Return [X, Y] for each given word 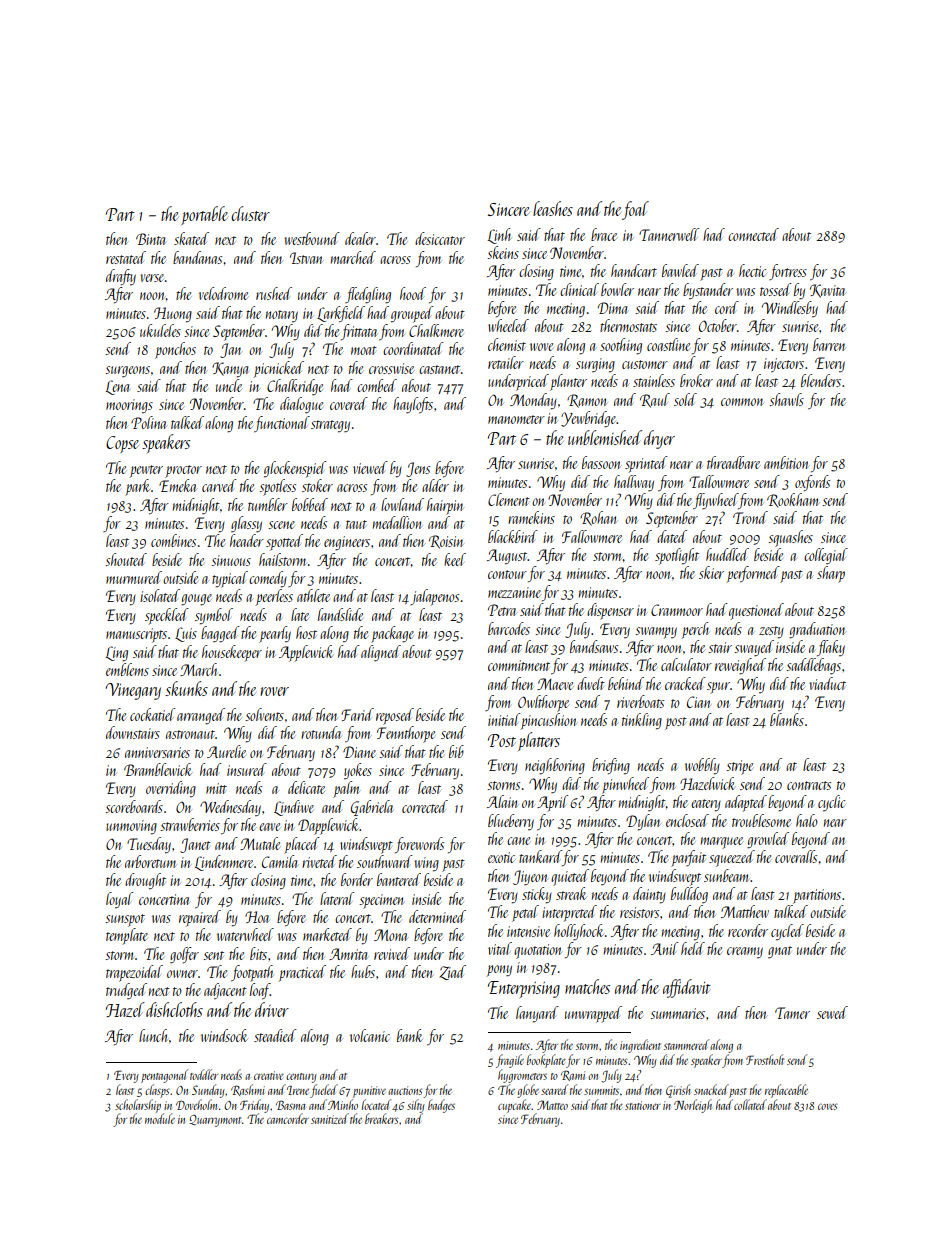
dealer [360, 238]
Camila [279, 861]
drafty [121, 277]
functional [282, 424]
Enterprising [524, 989]
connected [753, 234]
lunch [153, 1035]
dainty [649, 895]
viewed [370, 467]
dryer [659, 439]
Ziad [453, 972]
